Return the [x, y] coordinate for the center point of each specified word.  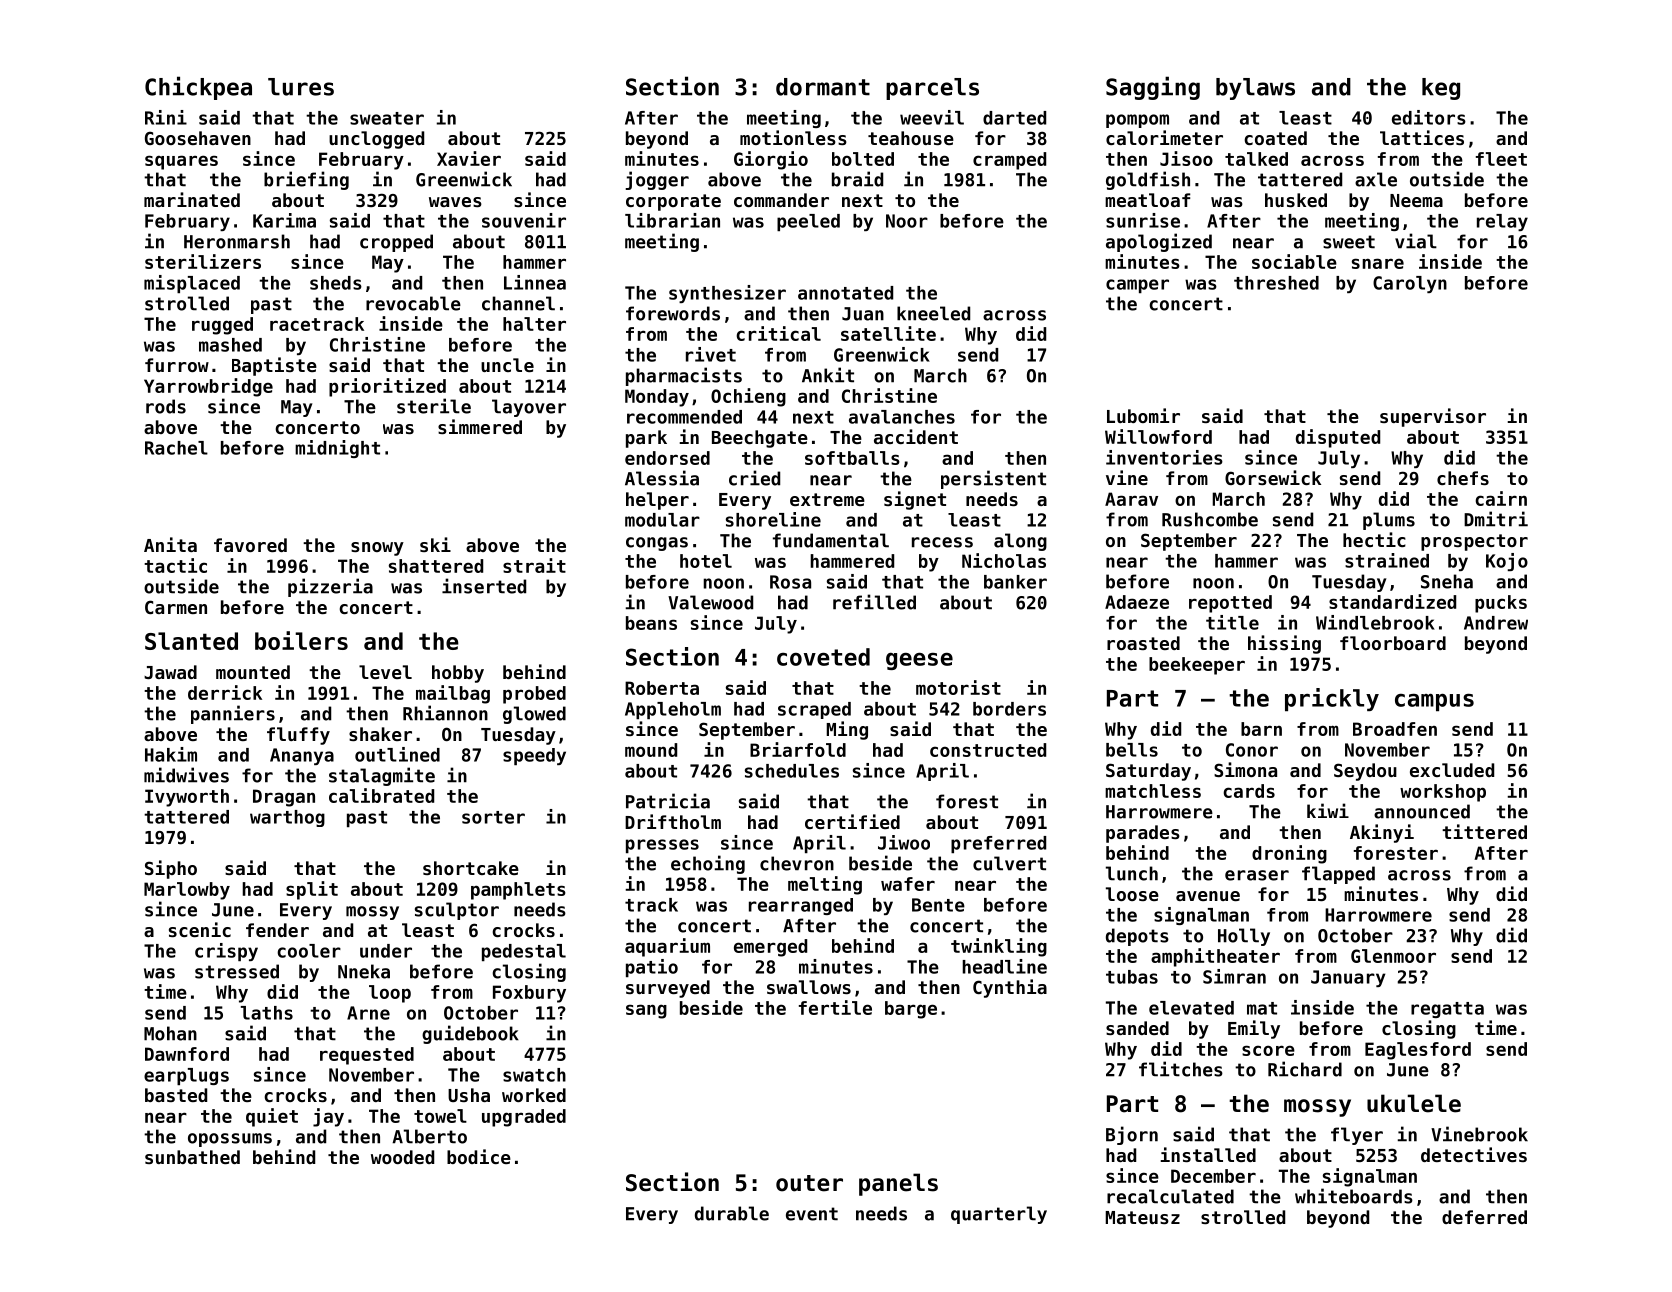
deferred [1484, 1217]
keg [1441, 89]
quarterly [999, 1215]
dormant [823, 87]
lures [301, 87]
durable [732, 1213]
